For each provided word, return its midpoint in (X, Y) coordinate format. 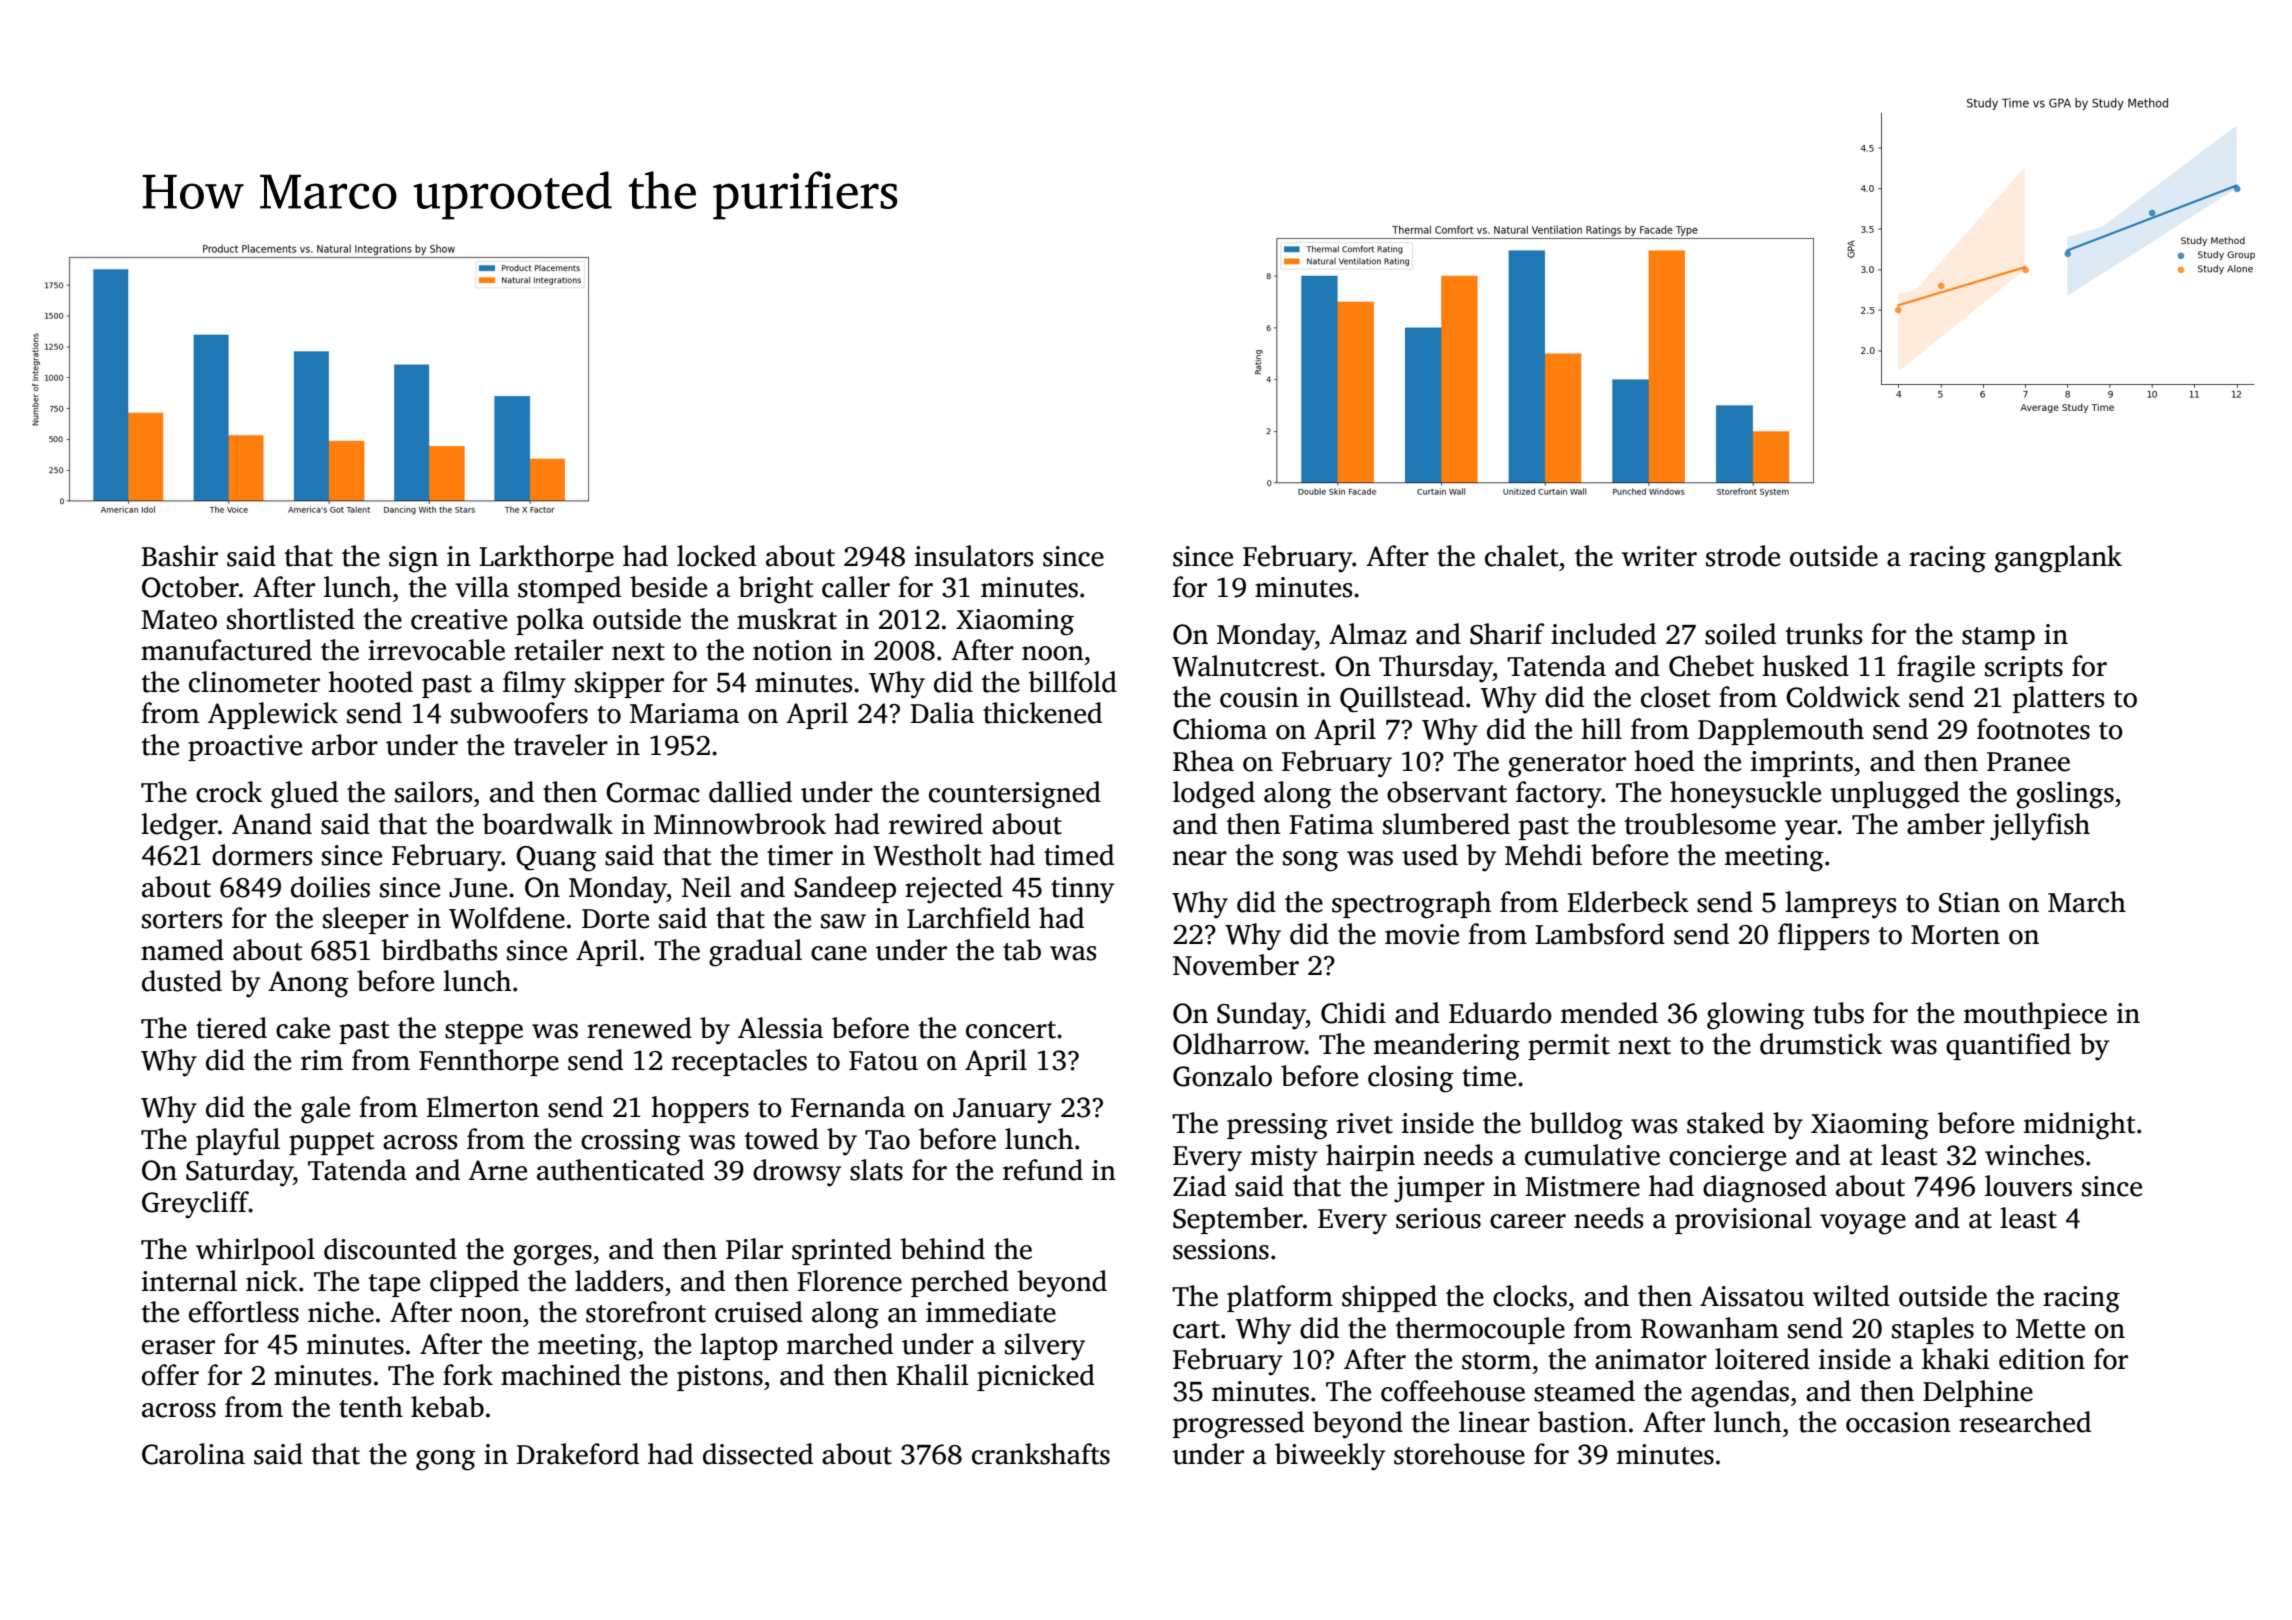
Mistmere (1582, 1186)
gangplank (2058, 559)
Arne (497, 1170)
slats (876, 1170)
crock (229, 792)
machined (561, 1375)
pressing (1277, 1126)
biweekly (1330, 1457)
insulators (974, 556)
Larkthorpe (546, 558)
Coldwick (1843, 697)
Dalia (942, 713)
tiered (231, 1028)
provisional (1743, 1220)
